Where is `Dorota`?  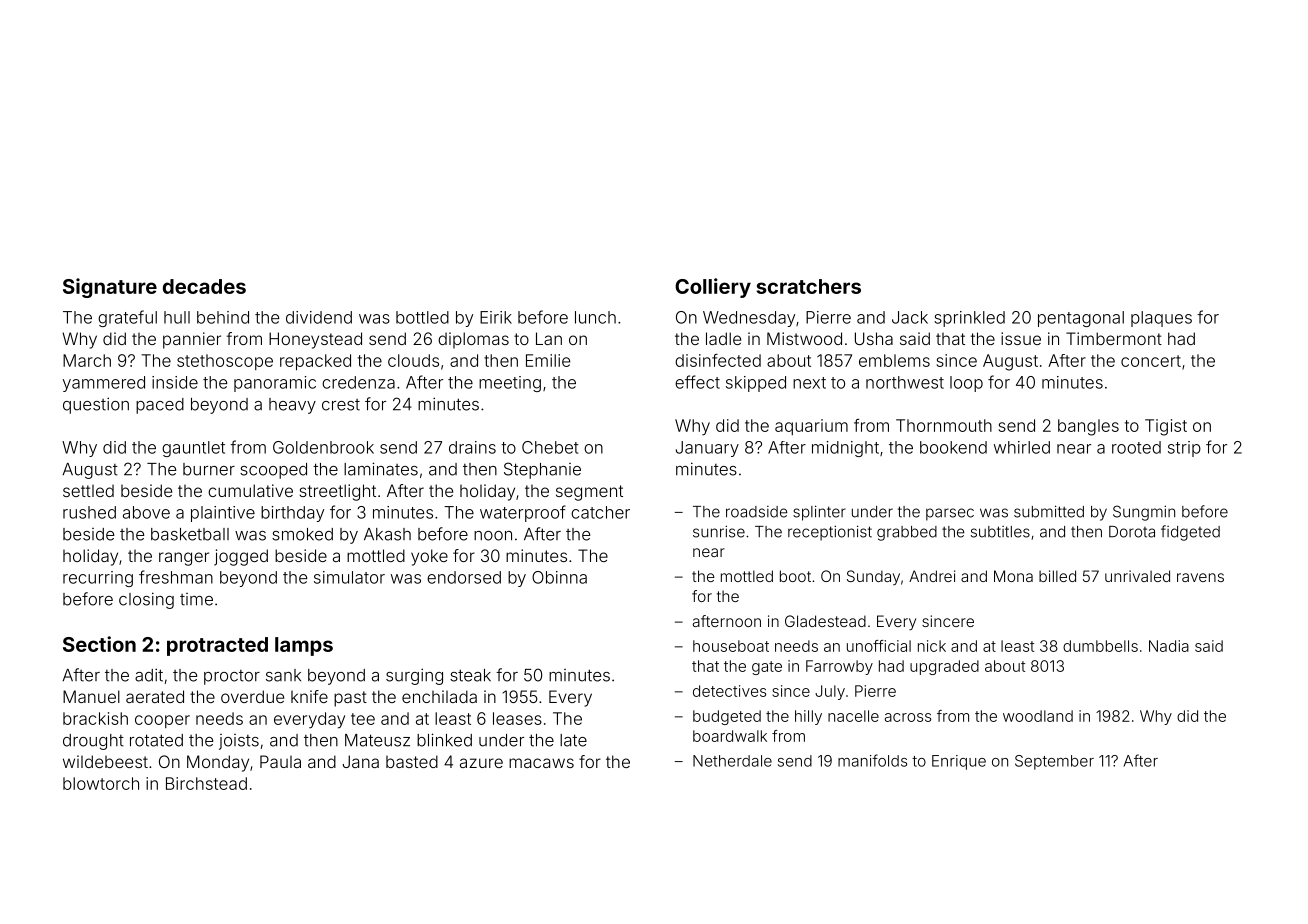
Dorota is located at coordinates (1132, 532).
